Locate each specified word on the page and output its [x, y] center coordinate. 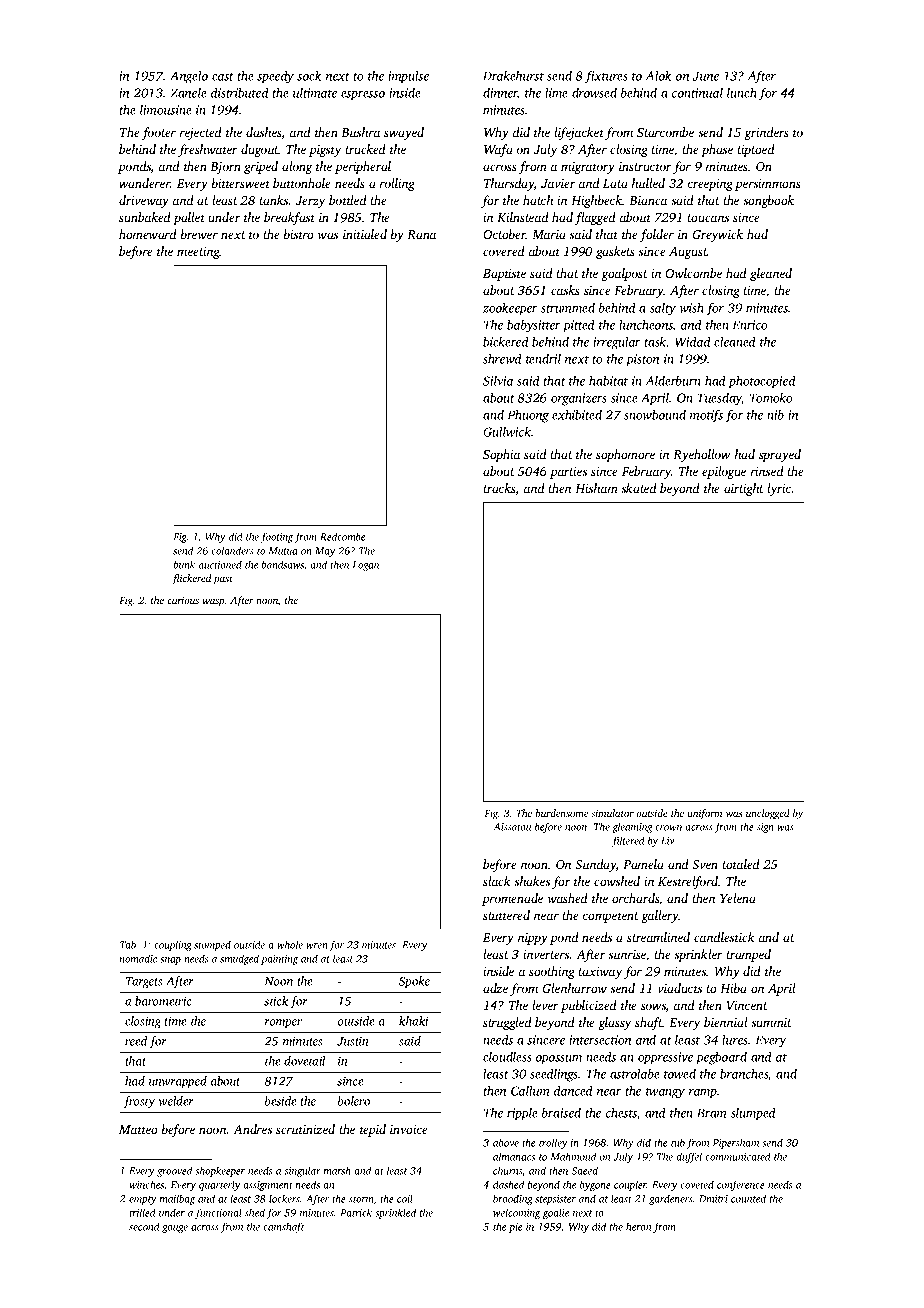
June [706, 76]
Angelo [189, 77]
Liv [668, 841]
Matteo [138, 1129]
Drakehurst [513, 76]
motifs [706, 416]
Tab [128, 944]
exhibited [577, 415]
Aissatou [512, 827]
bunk [184, 564]
